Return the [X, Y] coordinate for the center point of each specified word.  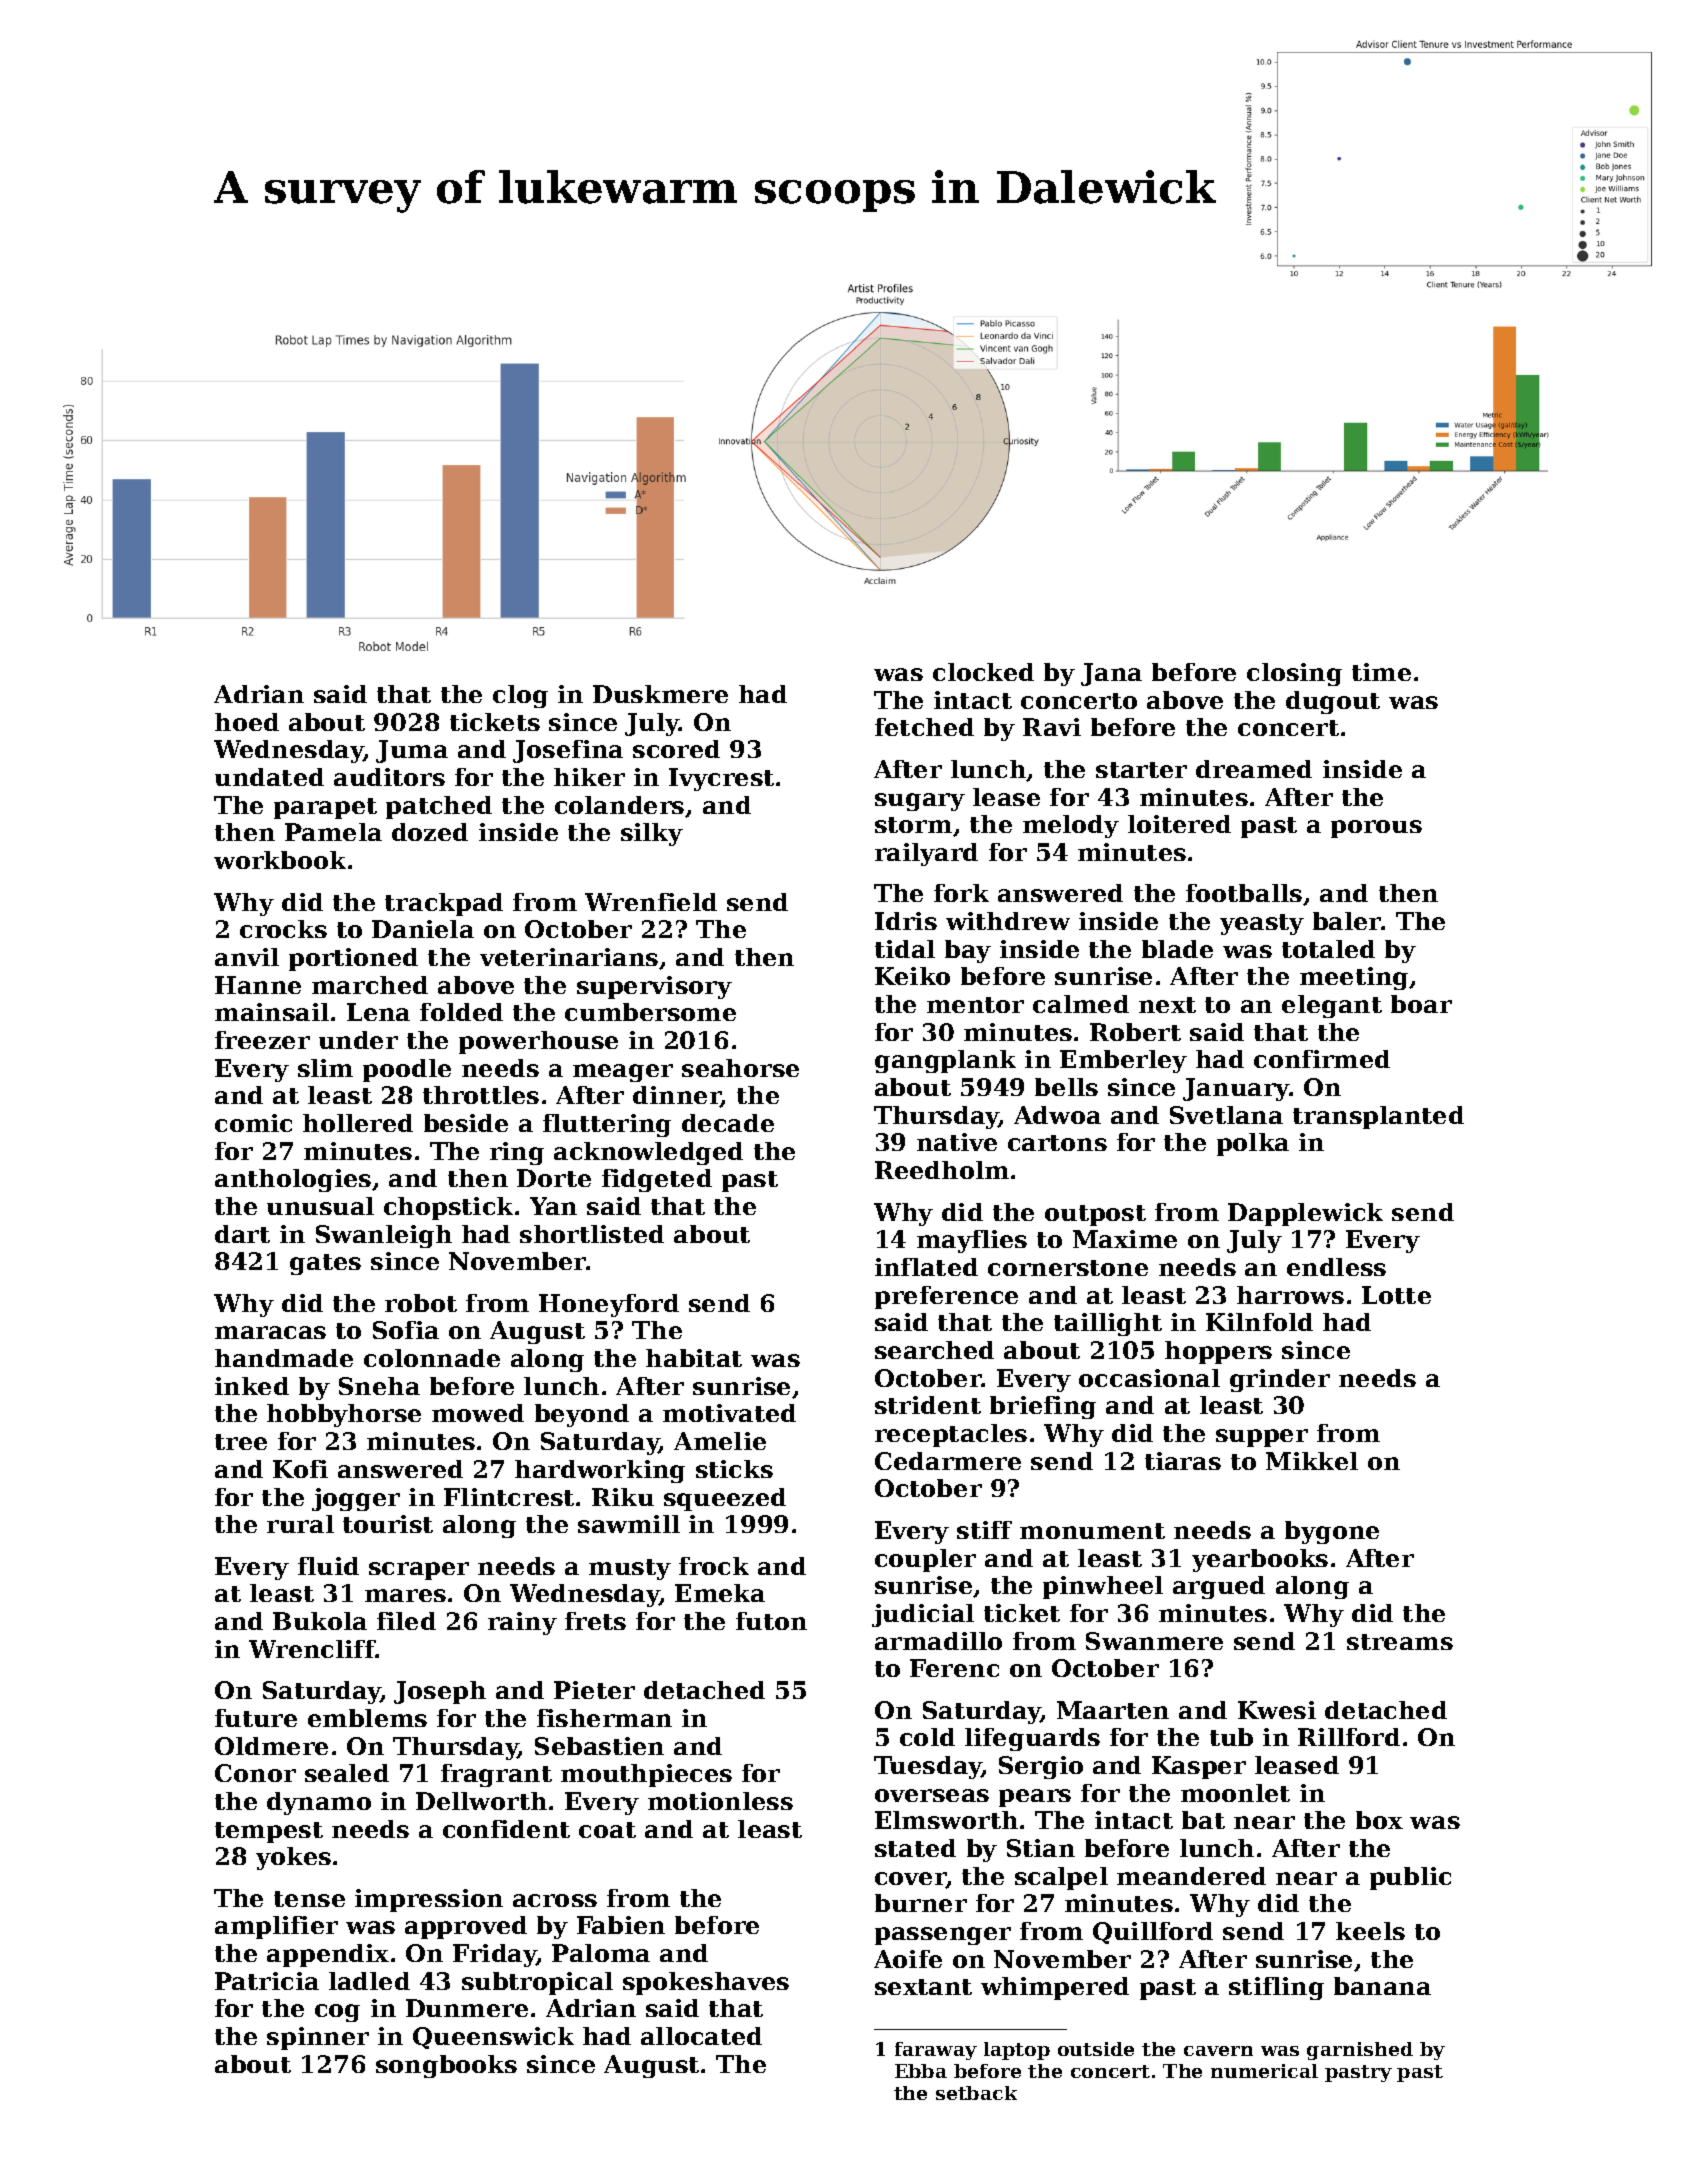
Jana [1111, 674]
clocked [983, 672]
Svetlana [1226, 1115]
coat [607, 1830]
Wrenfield [651, 902]
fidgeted [657, 1180]
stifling [1276, 1988]
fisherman [604, 1718]
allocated [701, 2036]
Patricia [267, 1981]
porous [1376, 829]
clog [520, 696]
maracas [270, 1332]
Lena [378, 1012]
